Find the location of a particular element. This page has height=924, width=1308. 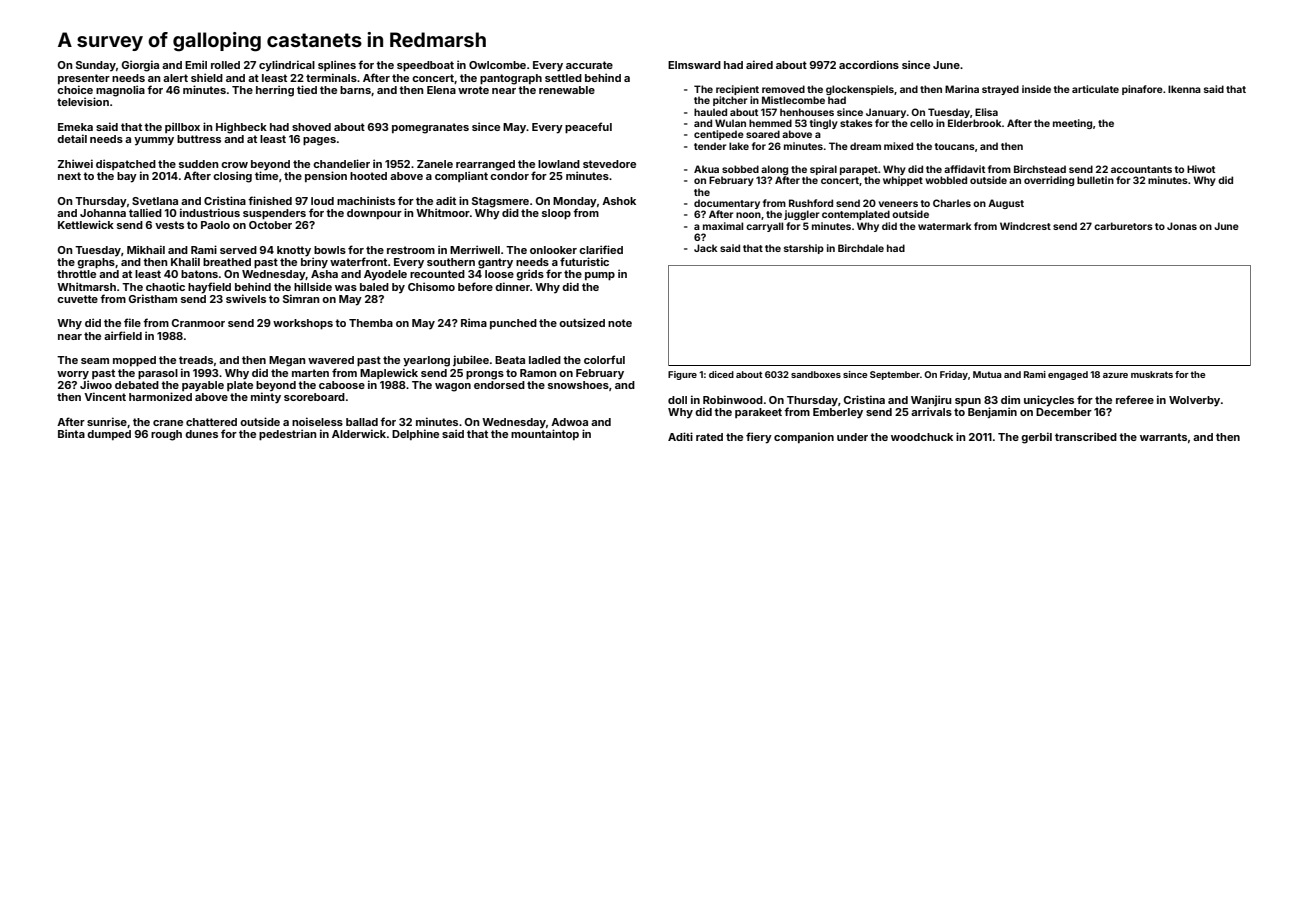

Gristham is located at coordinates (153, 298).
